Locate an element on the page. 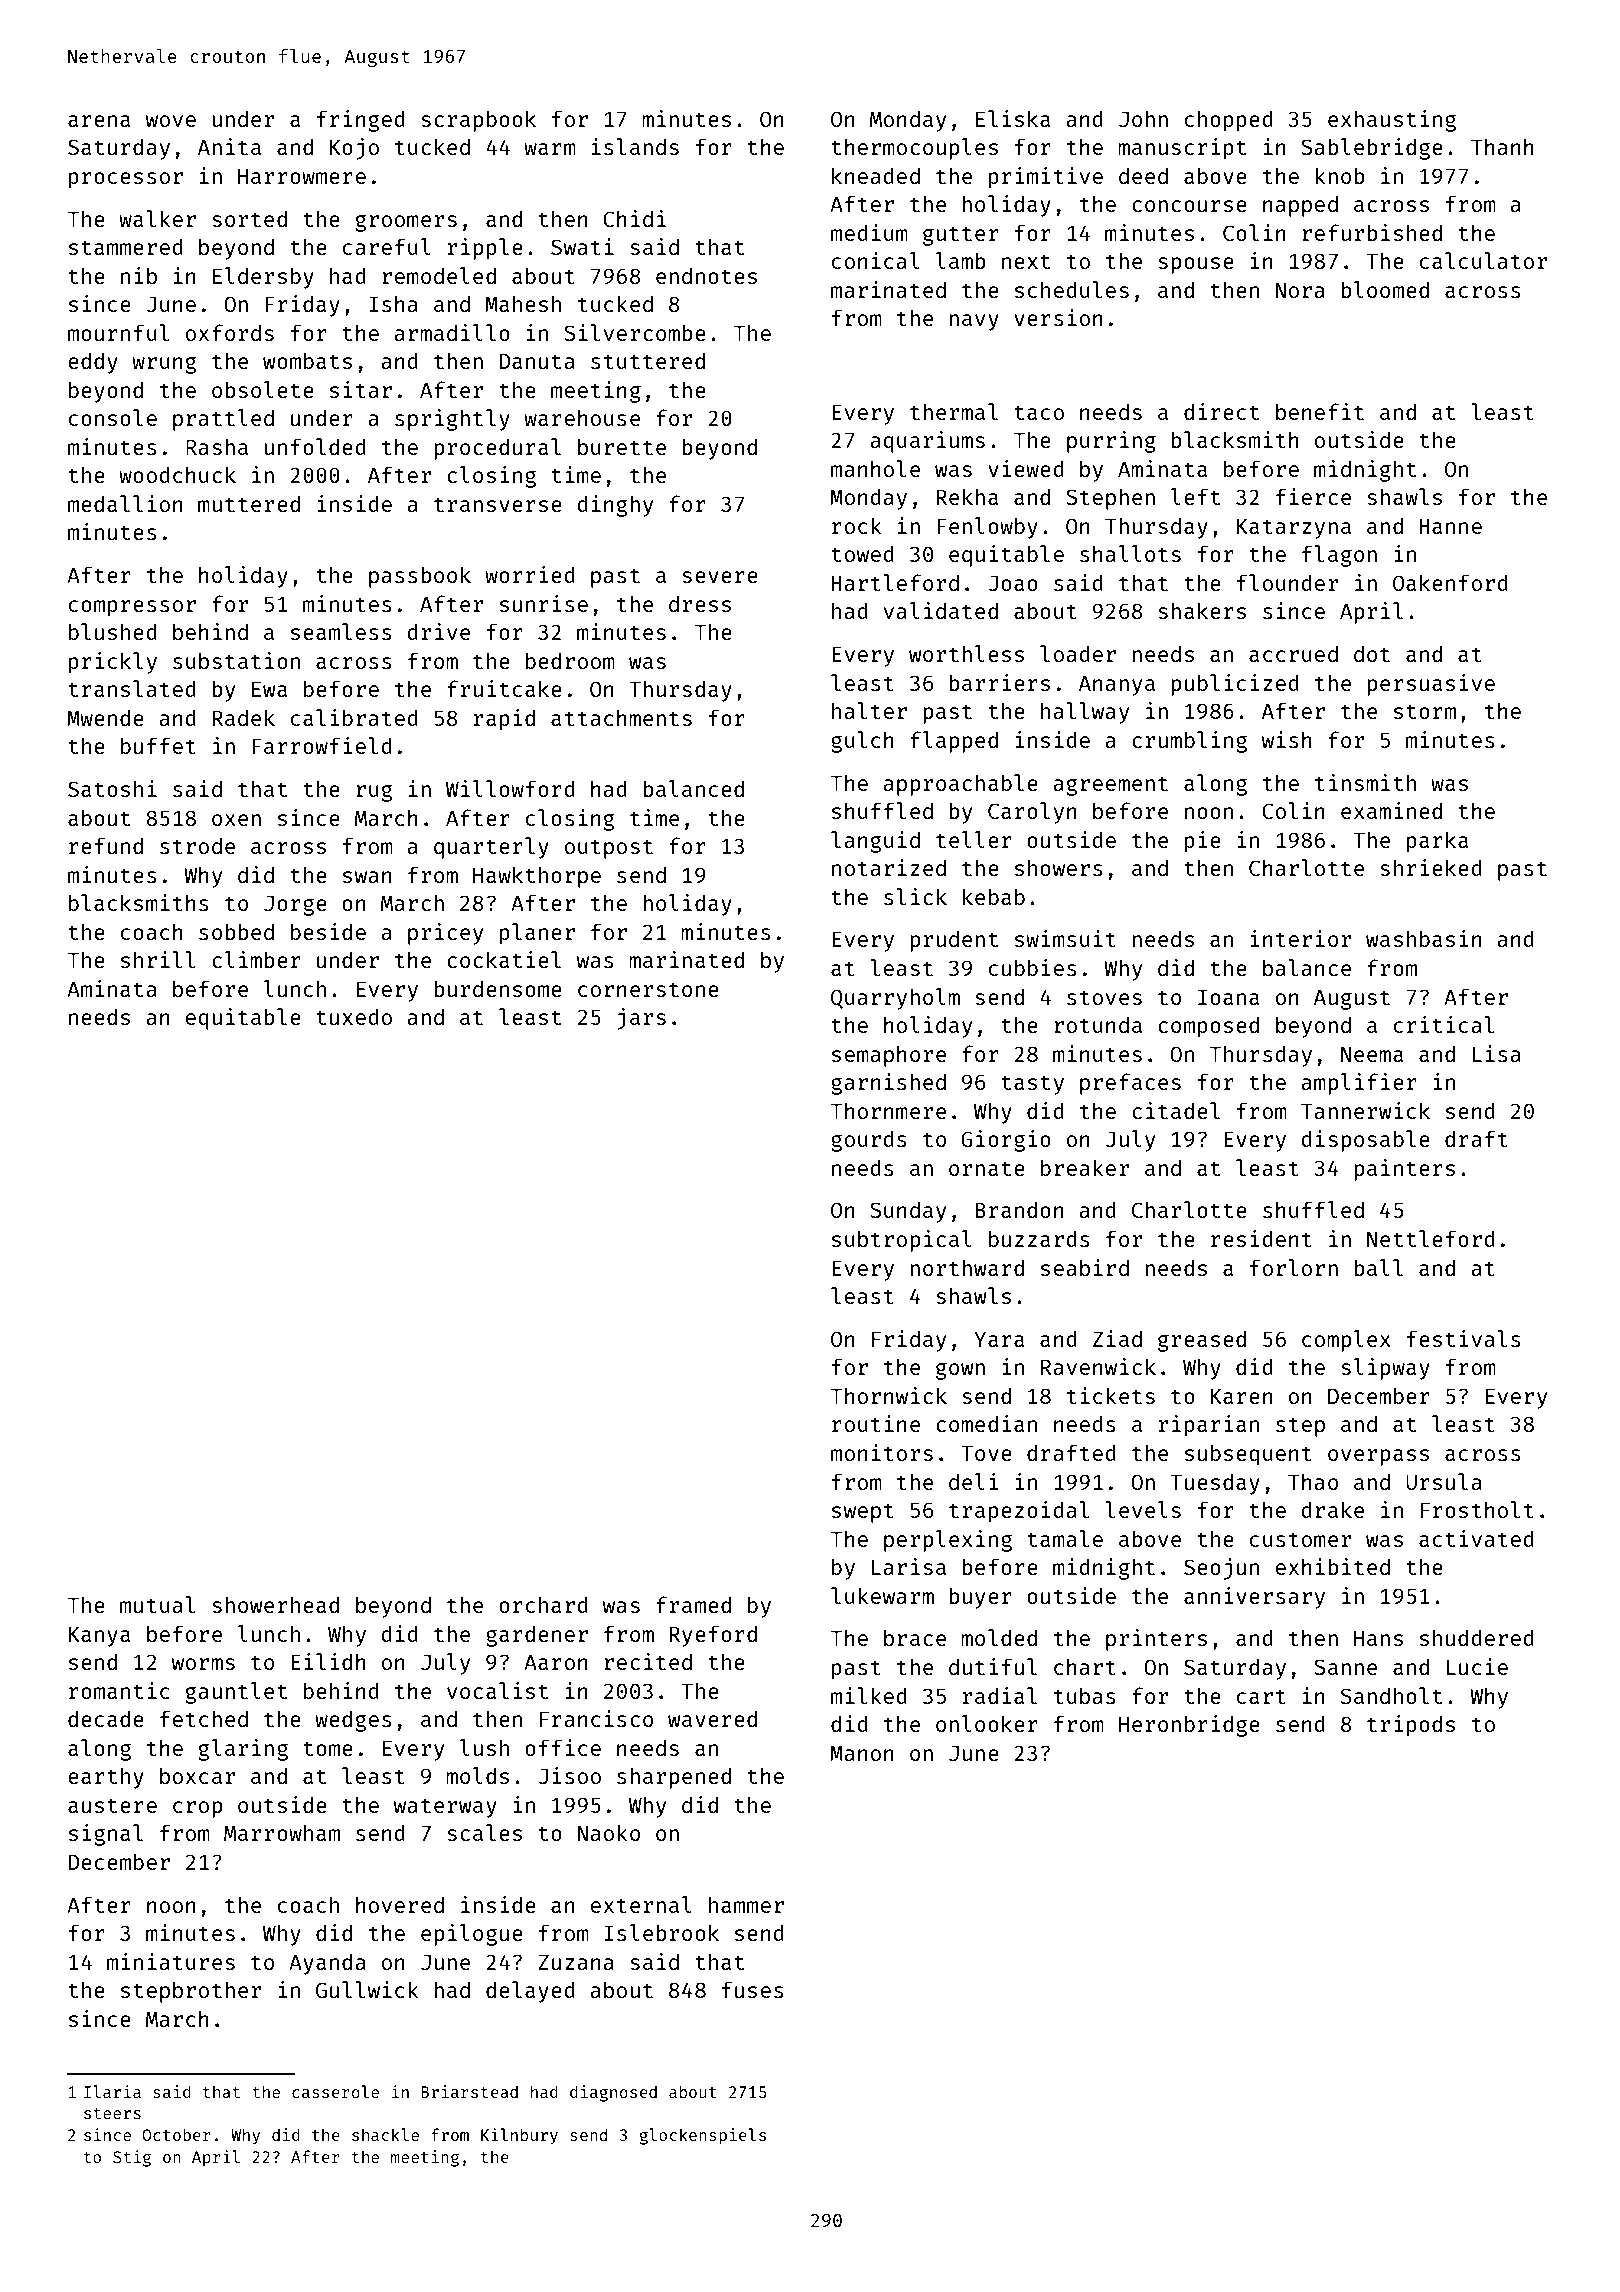 The image size is (1620, 2292). onlooker is located at coordinates (987, 1723).
